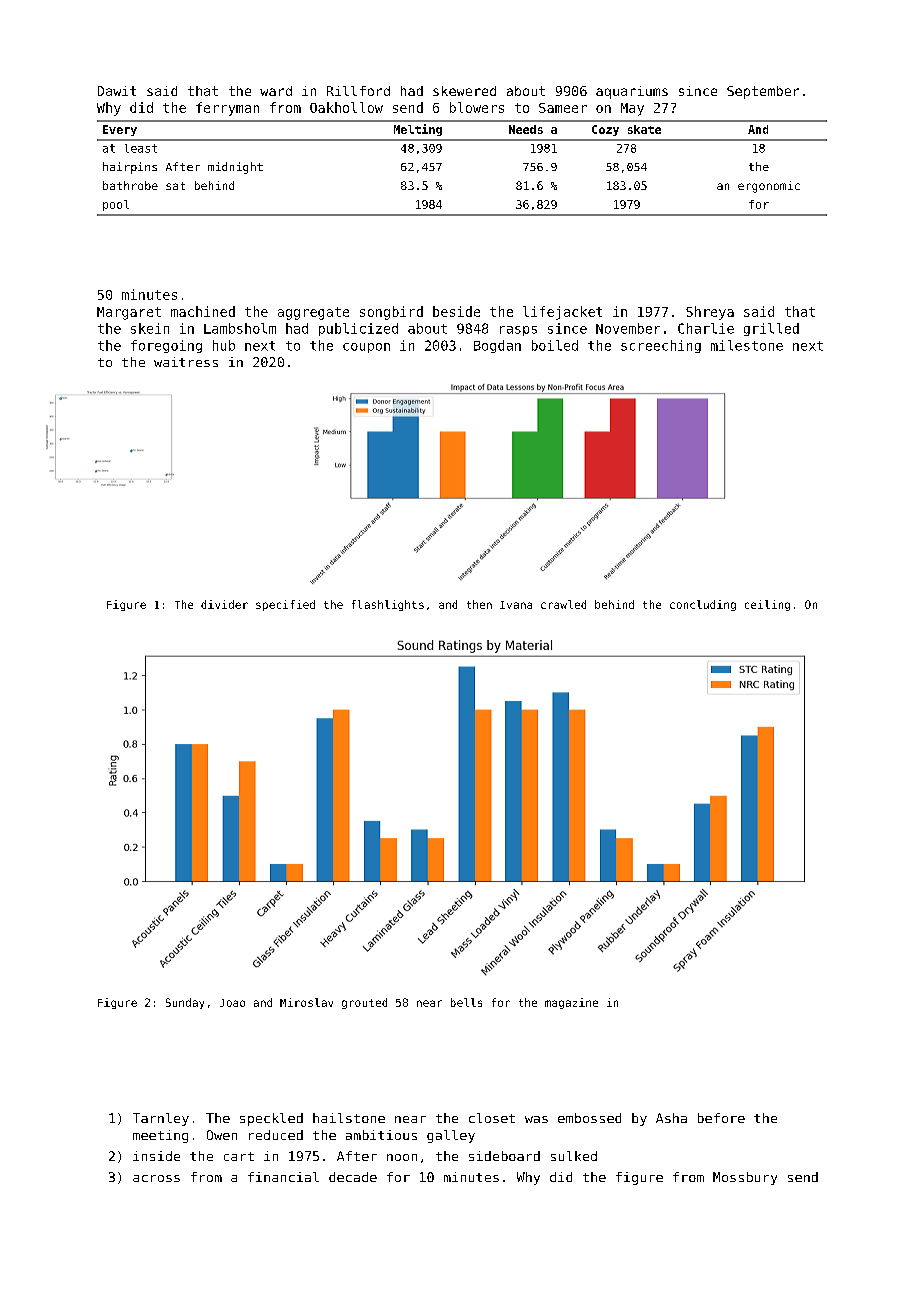 Image resolution: width=924 pixels, height=1308 pixels. What do you see at coordinates (388, 605) in the screenshot?
I see `flashlights` at bounding box center [388, 605].
